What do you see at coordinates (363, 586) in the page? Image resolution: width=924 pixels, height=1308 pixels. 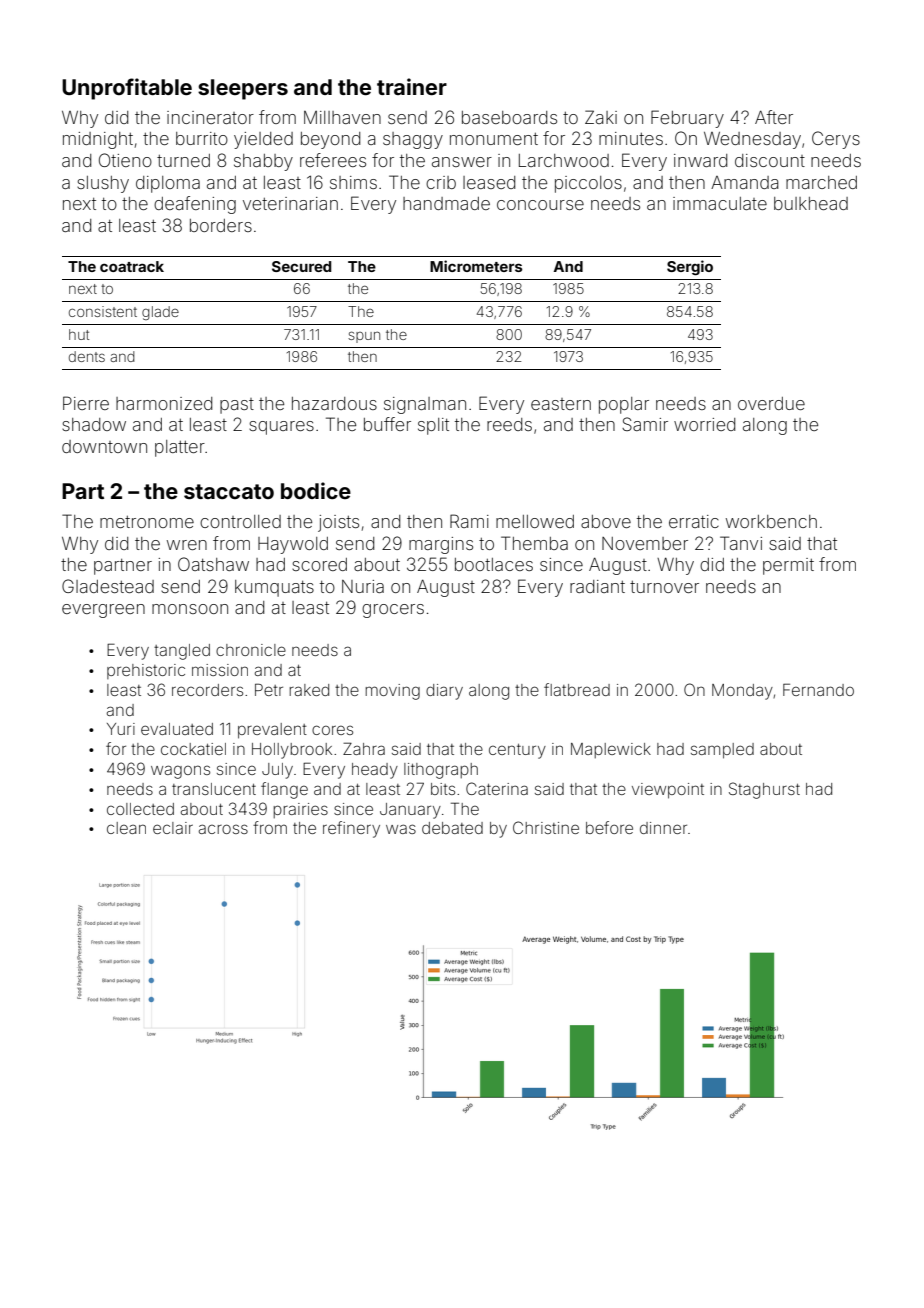 I see `Nuria` at bounding box center [363, 586].
